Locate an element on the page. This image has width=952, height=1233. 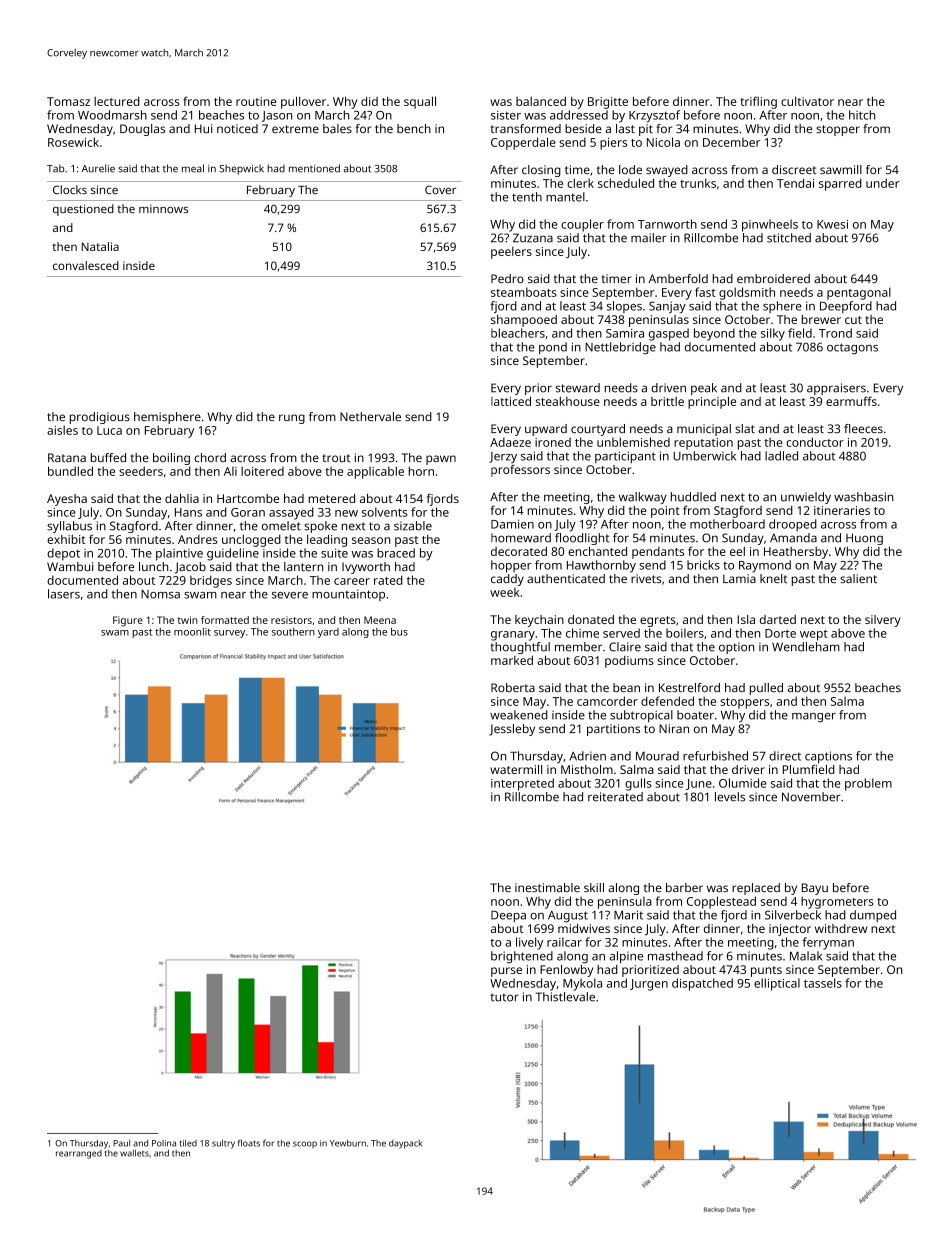
Deepa is located at coordinates (508, 916).
